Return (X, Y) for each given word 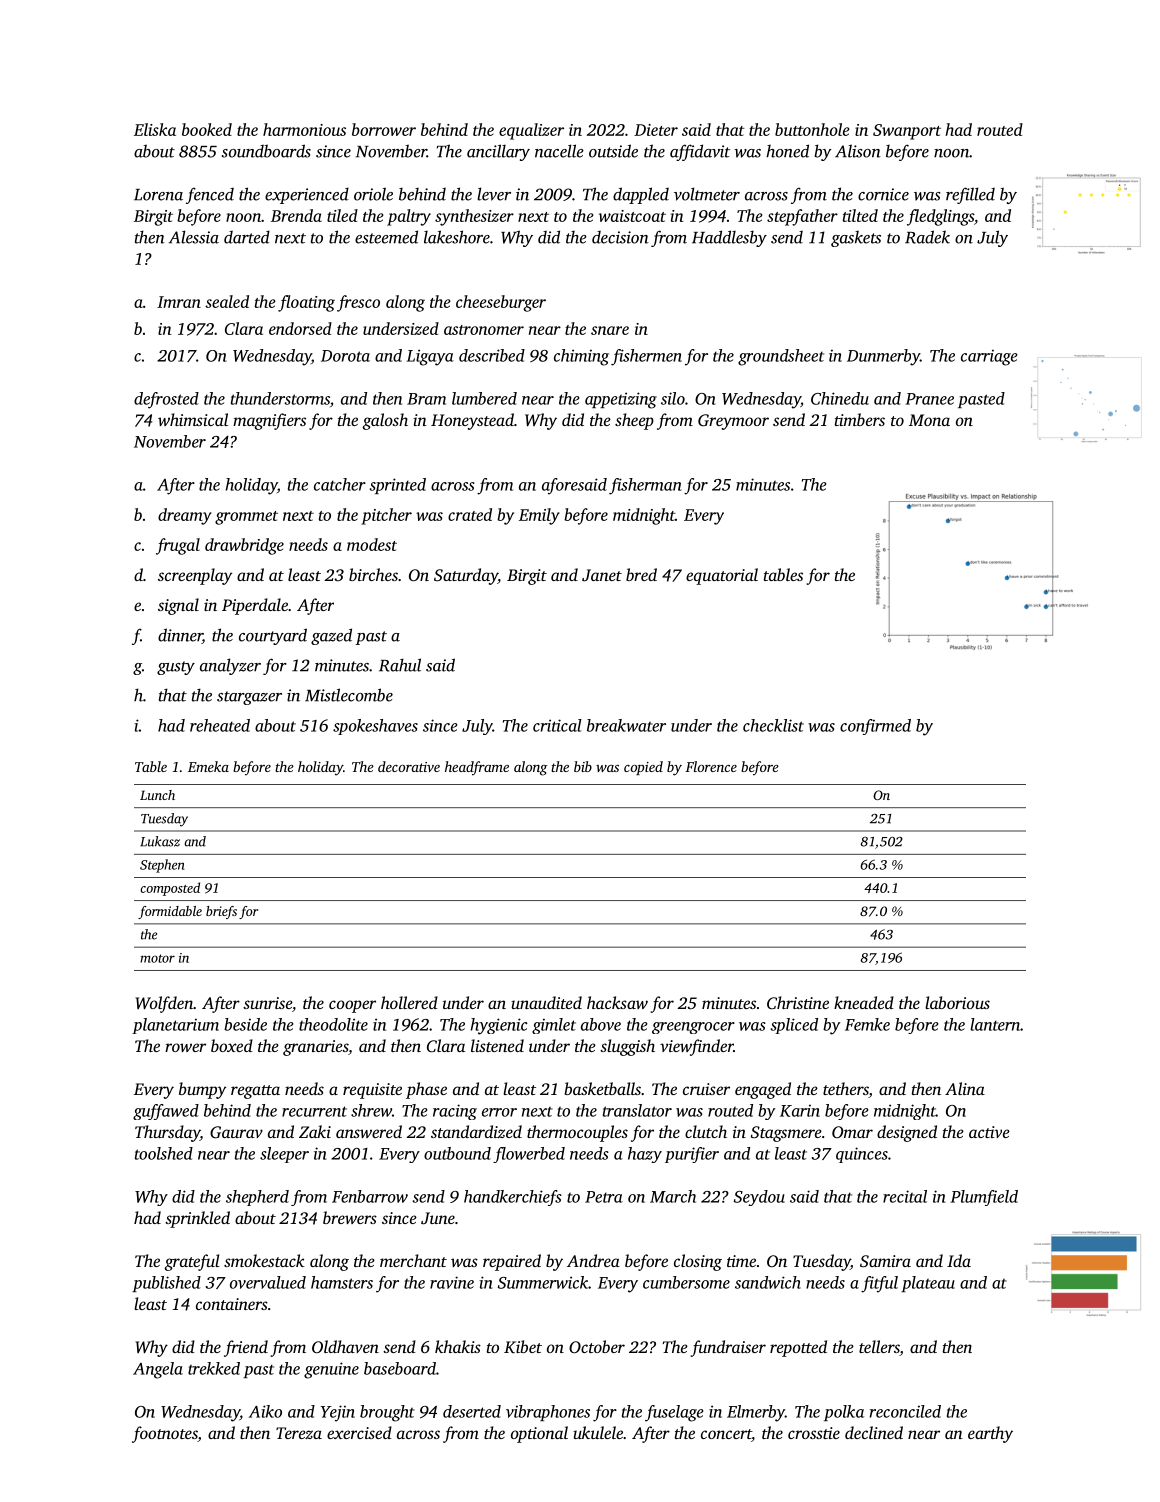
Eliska (155, 129)
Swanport (907, 132)
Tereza (299, 1433)
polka (844, 1413)
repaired (512, 1262)
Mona (929, 420)
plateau (928, 1284)
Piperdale (255, 606)
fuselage (674, 1413)
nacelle (559, 151)
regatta (255, 1092)
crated (470, 514)
